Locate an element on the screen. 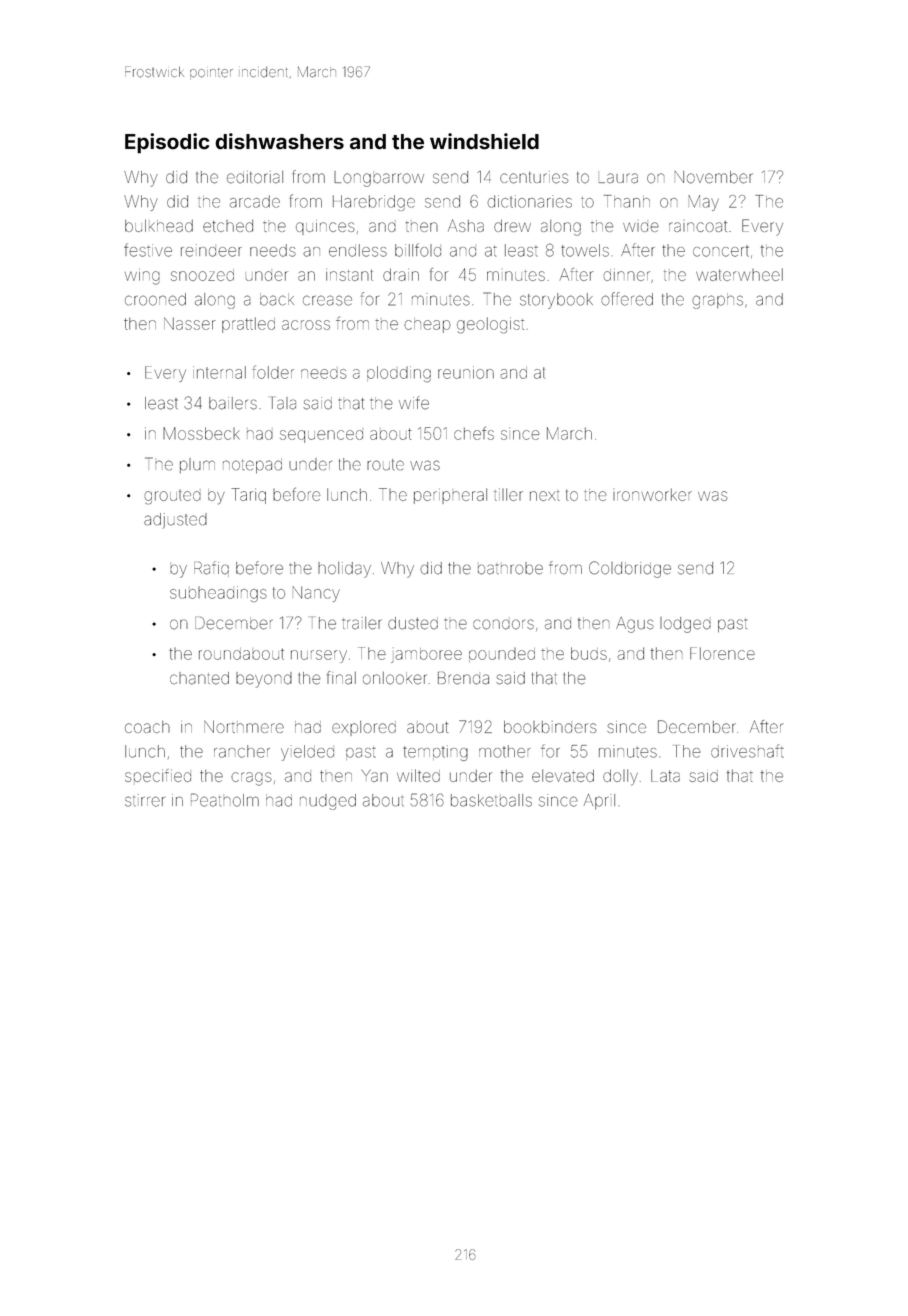  chefs is located at coordinates (474, 433).
